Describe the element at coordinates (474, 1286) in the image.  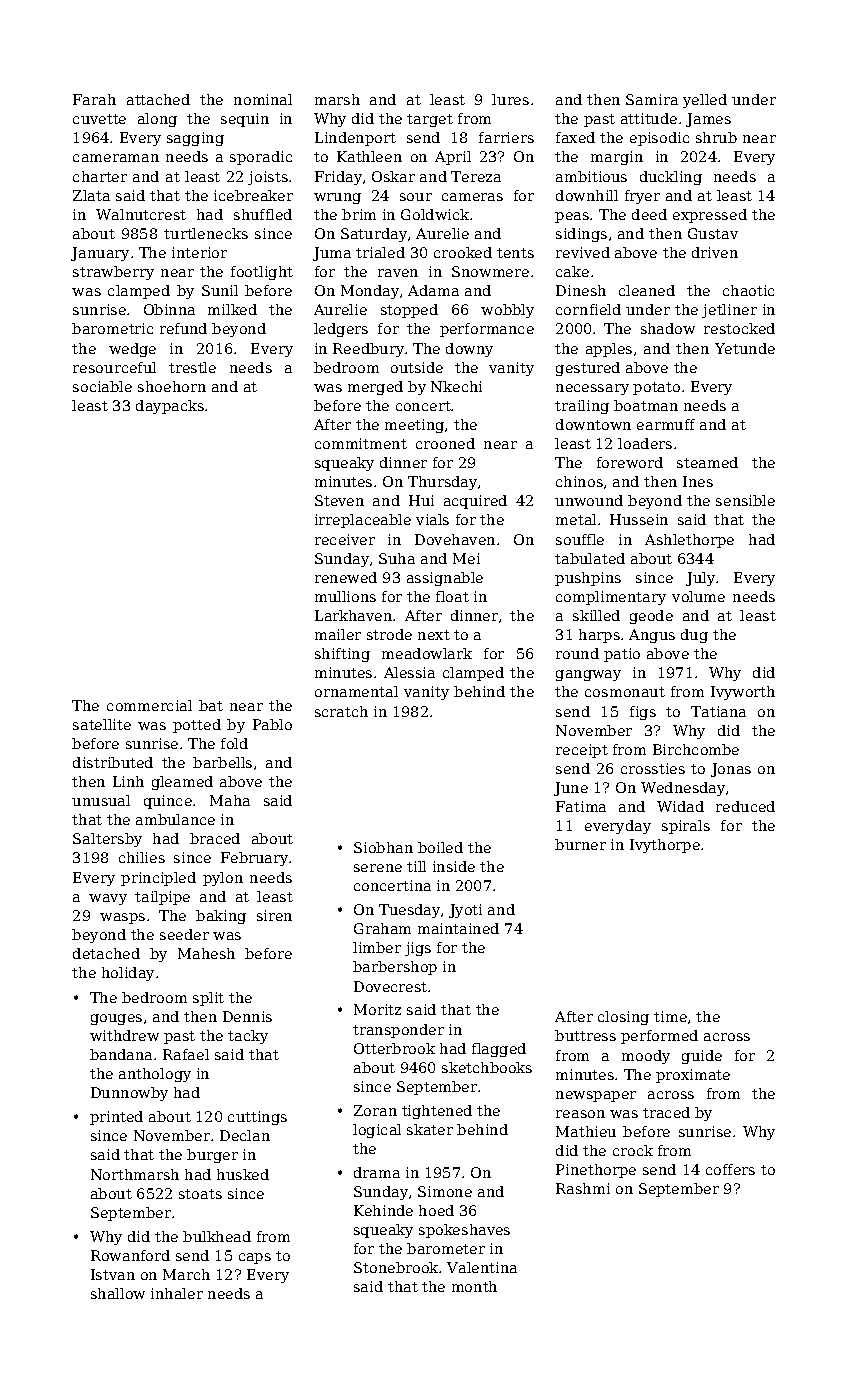
I see `month` at that location.
